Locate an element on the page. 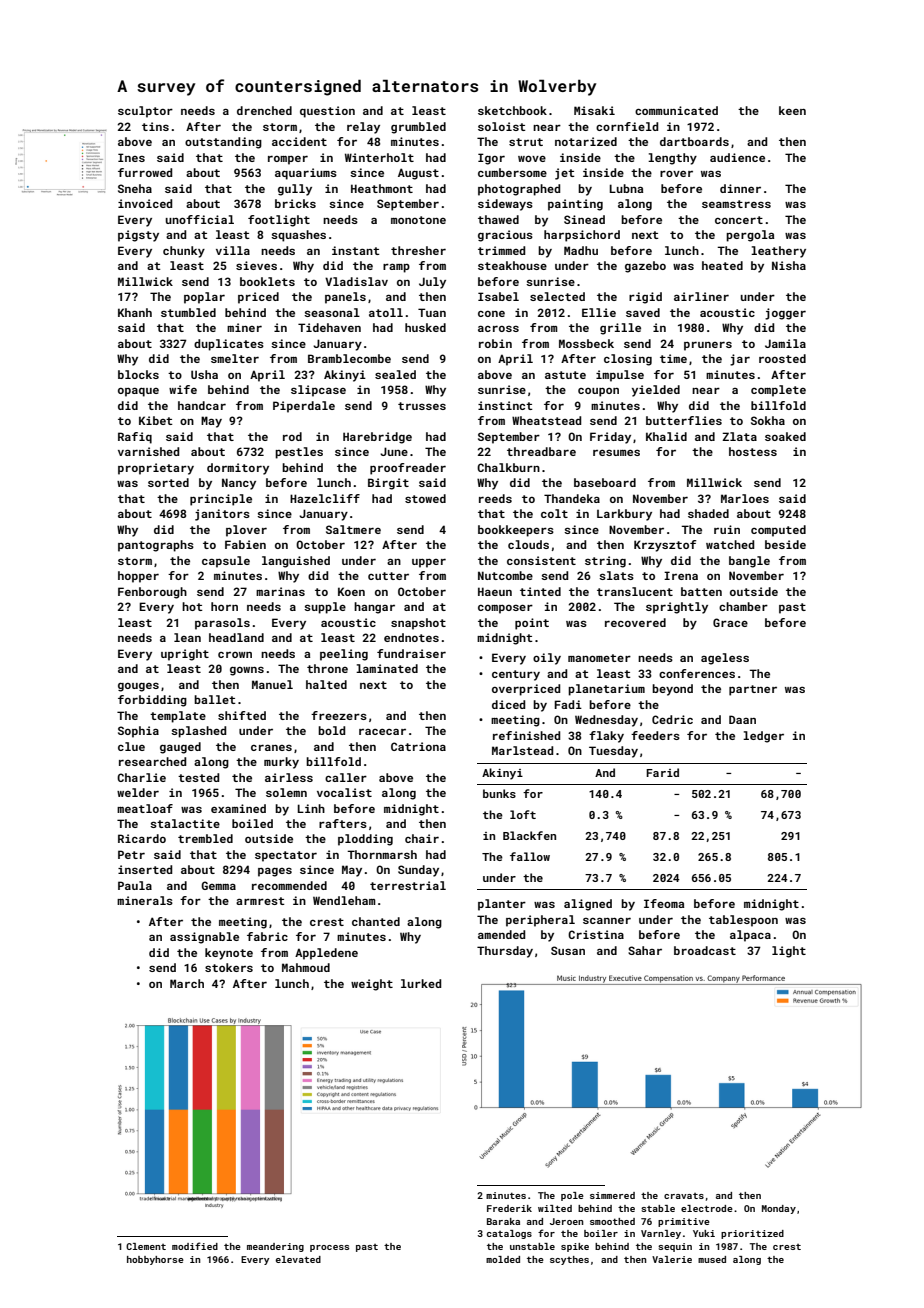 The image size is (924, 1308). handcar is located at coordinates (202, 405).
